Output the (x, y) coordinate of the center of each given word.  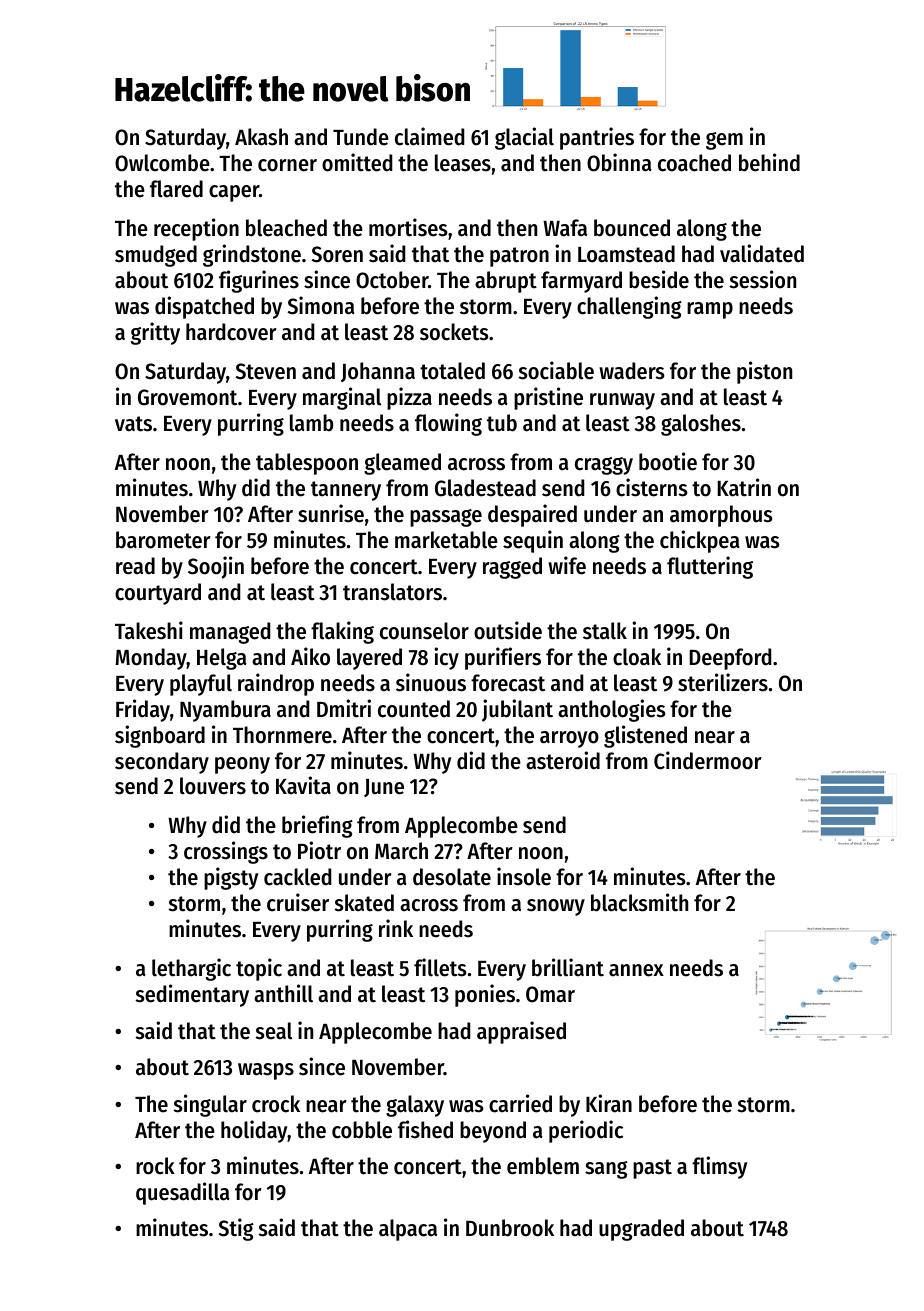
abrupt (506, 282)
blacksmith (639, 902)
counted (414, 709)
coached (694, 163)
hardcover (231, 332)
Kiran (609, 1103)
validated (762, 253)
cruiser (298, 902)
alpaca (408, 1230)
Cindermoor (708, 760)
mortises (408, 227)
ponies (485, 995)
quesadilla (183, 1193)
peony (242, 765)
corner (287, 165)
